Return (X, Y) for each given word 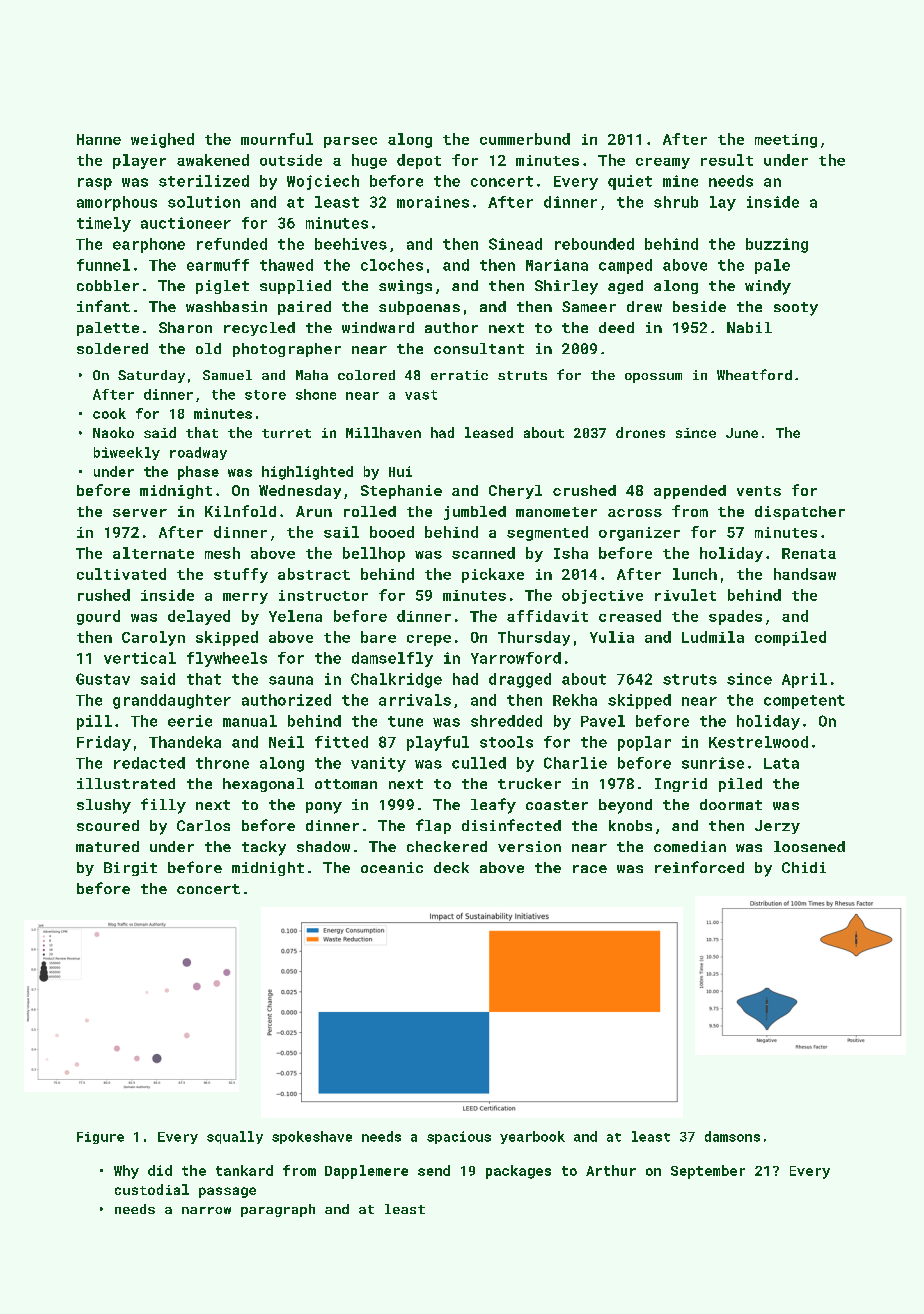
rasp (95, 184)
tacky (264, 848)
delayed (199, 617)
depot (419, 161)
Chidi (804, 867)
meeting (786, 141)
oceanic (392, 867)
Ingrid (681, 785)
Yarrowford (516, 658)
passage (227, 1192)
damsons (732, 1136)
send (434, 1170)
